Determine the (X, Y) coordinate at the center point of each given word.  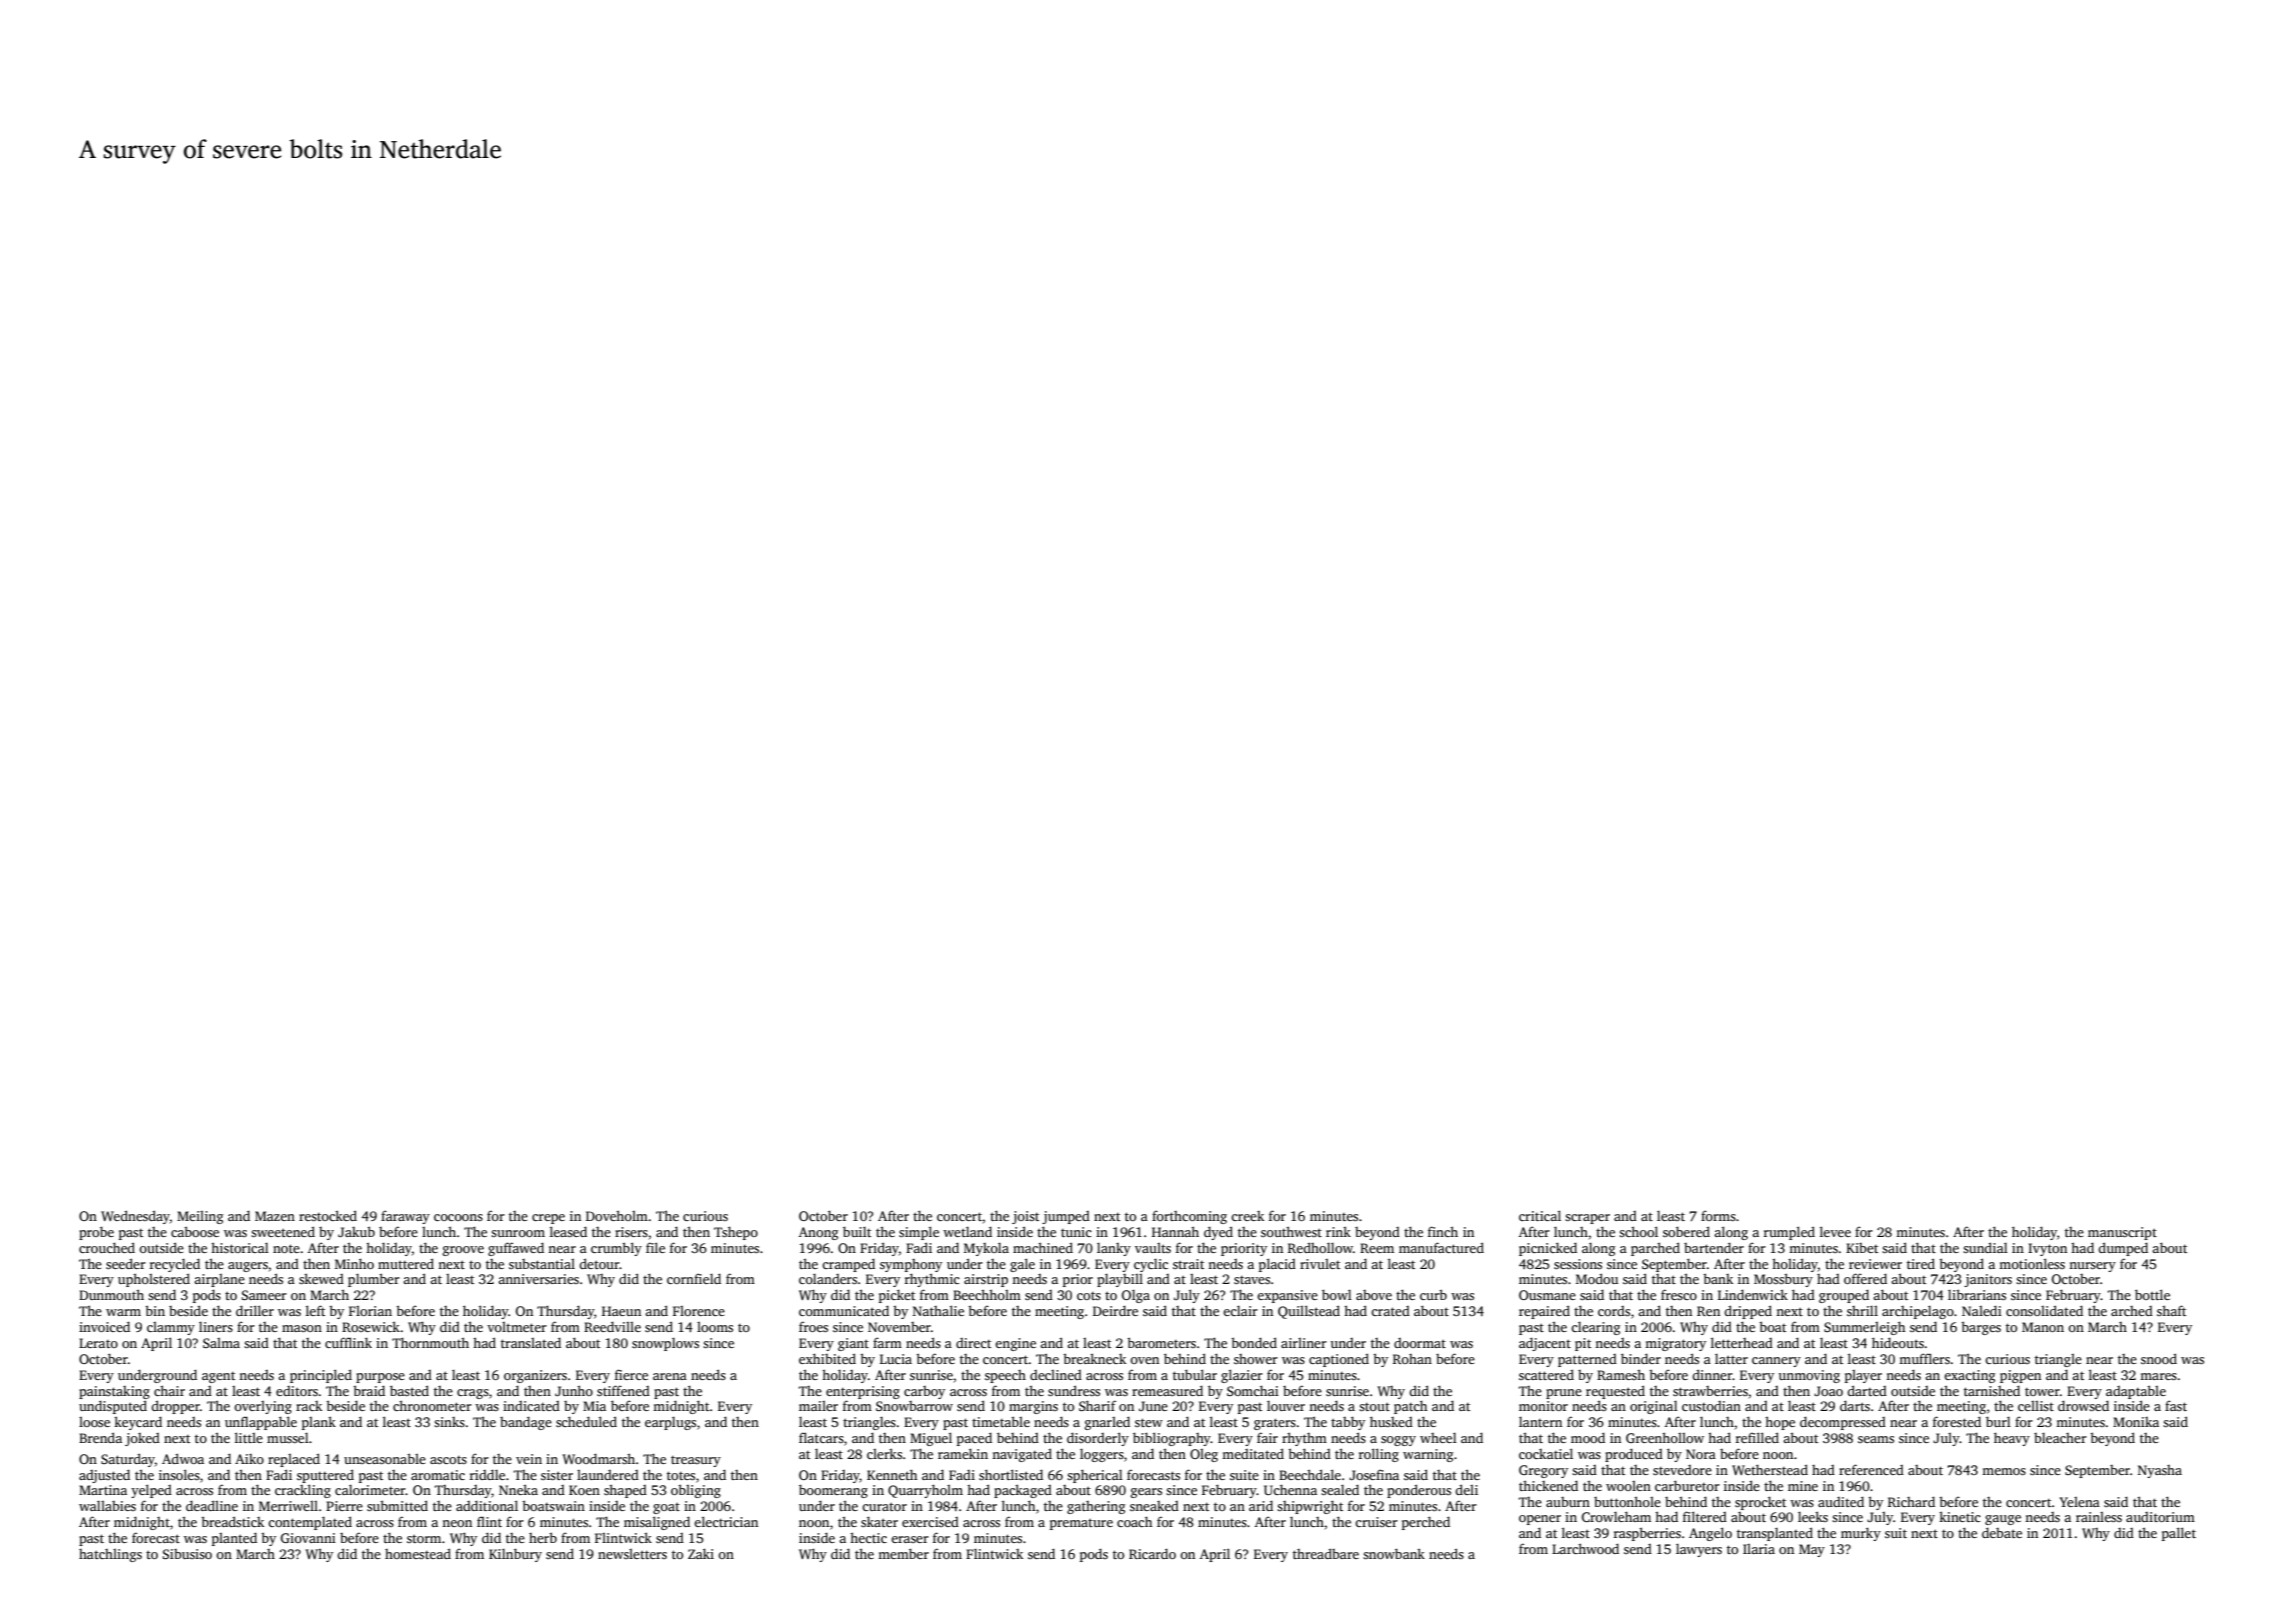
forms (1718, 1215)
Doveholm (617, 1215)
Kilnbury (515, 1555)
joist (1025, 1217)
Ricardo (1152, 1553)
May (1812, 1550)
